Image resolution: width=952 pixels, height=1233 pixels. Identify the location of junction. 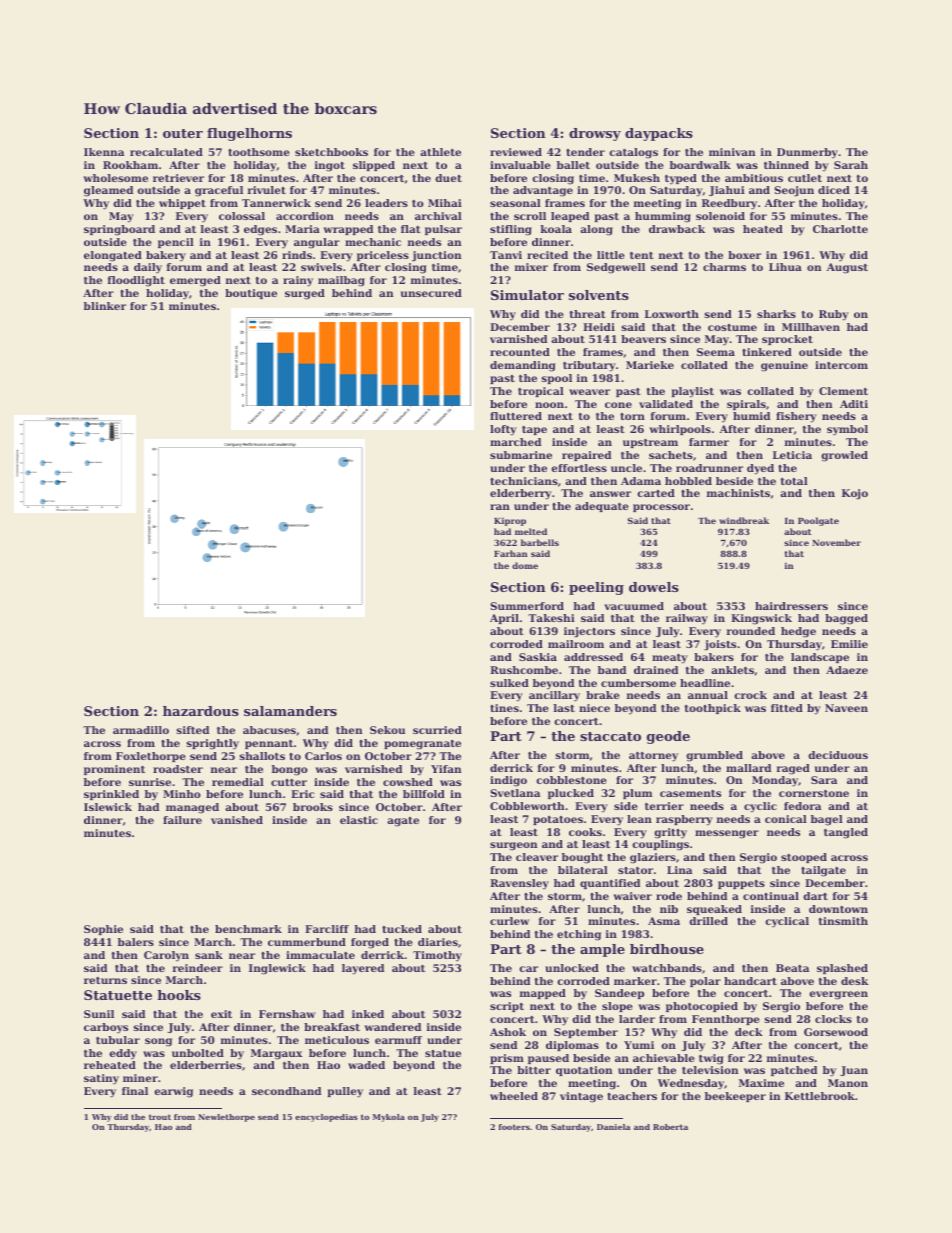
(436, 256).
